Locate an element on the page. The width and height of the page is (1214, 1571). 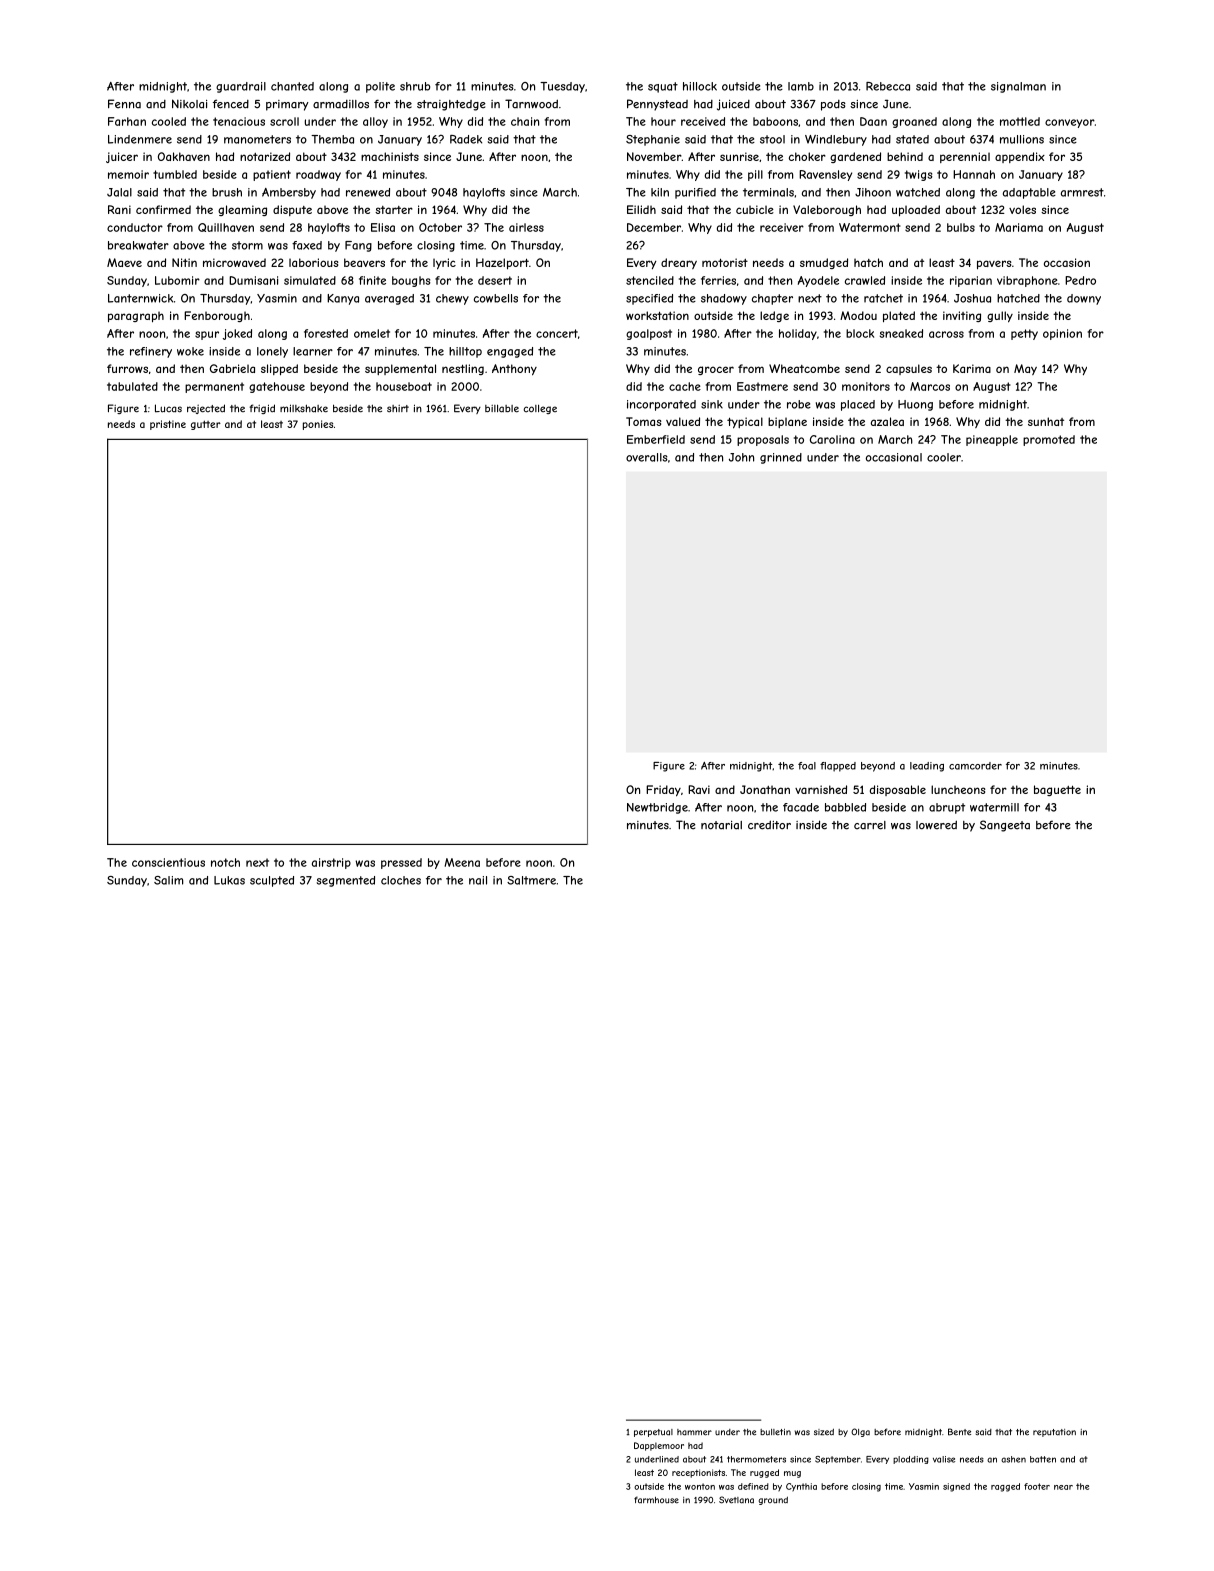
camcorder is located at coordinates (975, 766).
